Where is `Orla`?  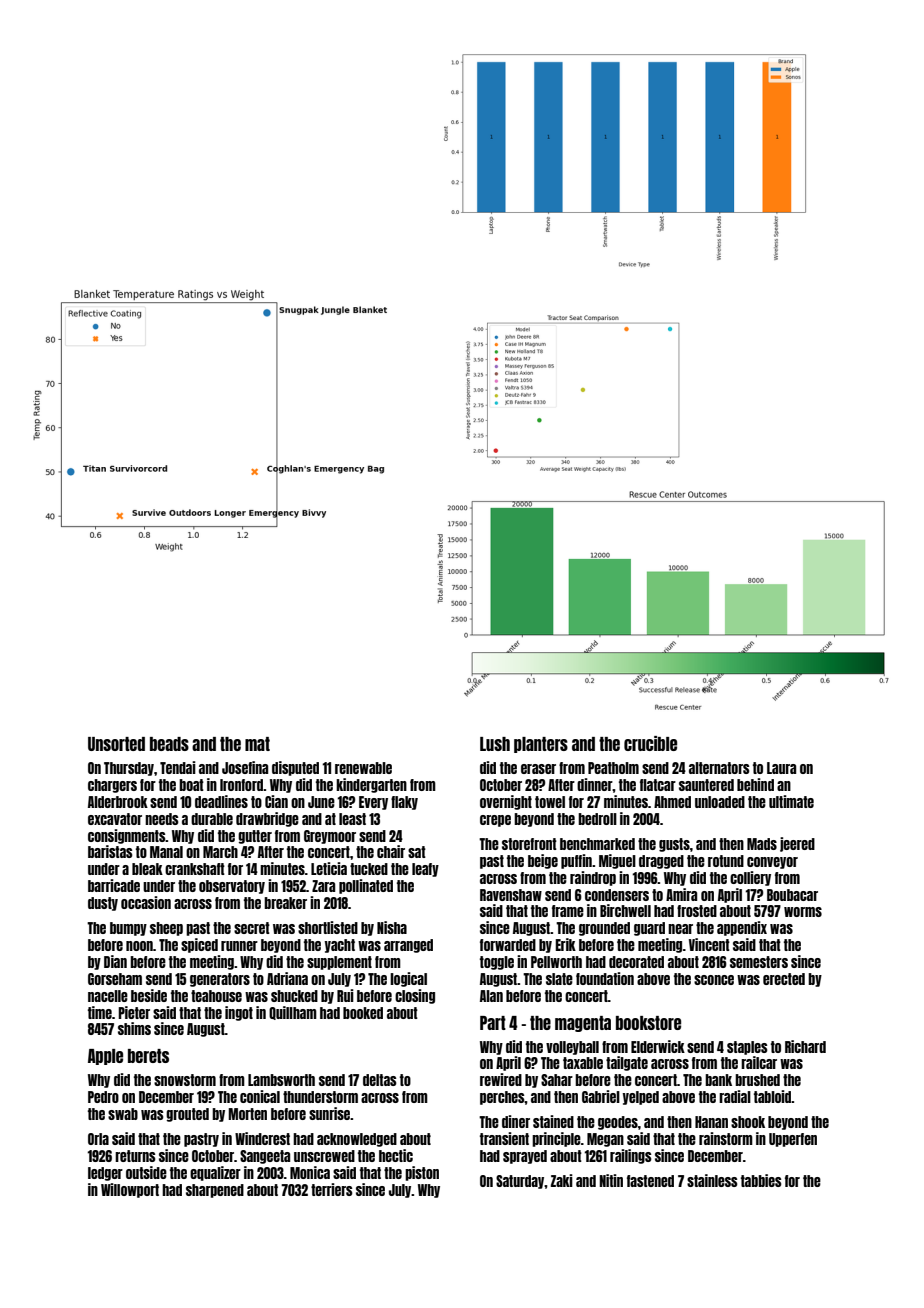 Orla is located at coordinates (98, 1139).
